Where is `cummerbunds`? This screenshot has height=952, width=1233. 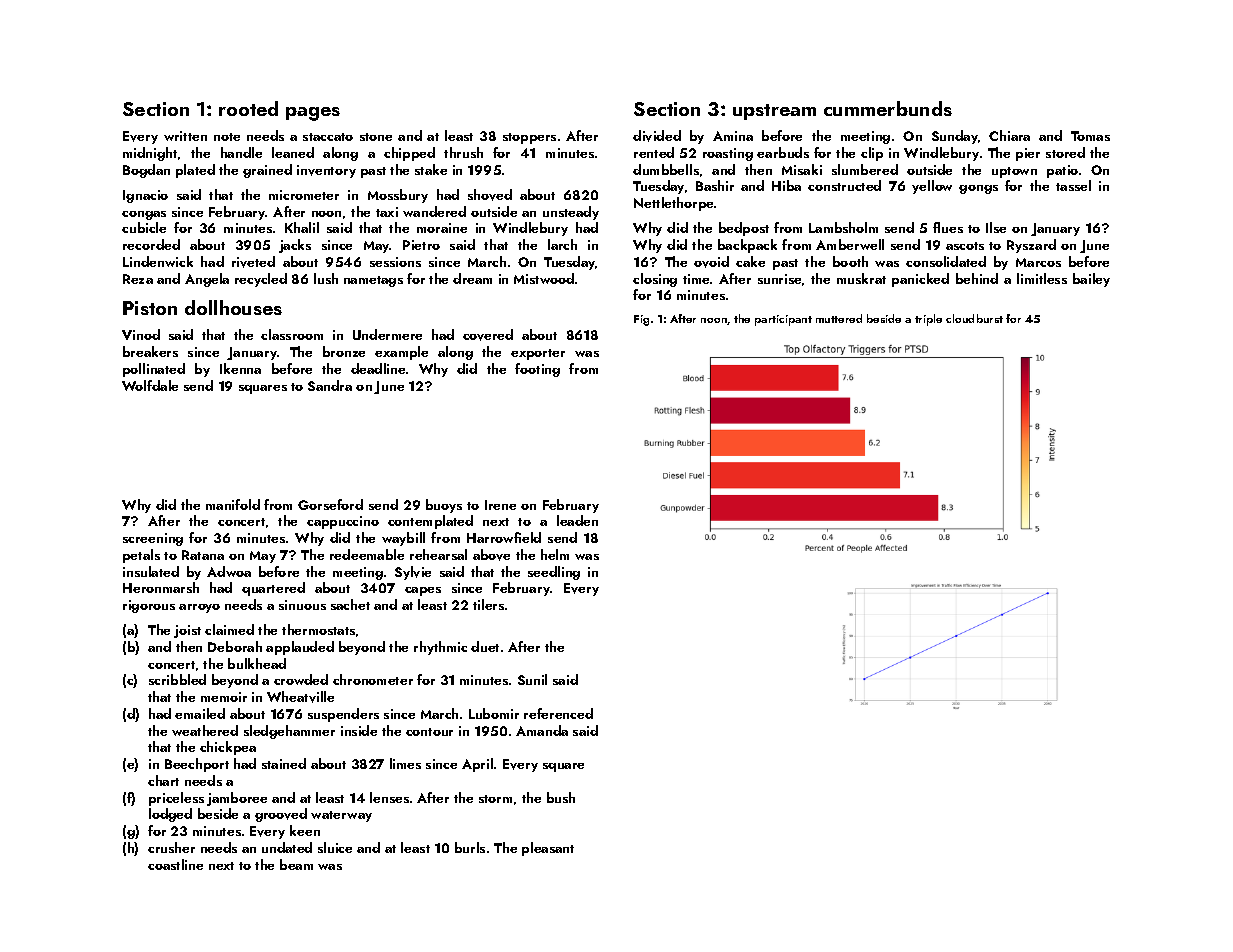
cummerbunds is located at coordinates (888, 108).
